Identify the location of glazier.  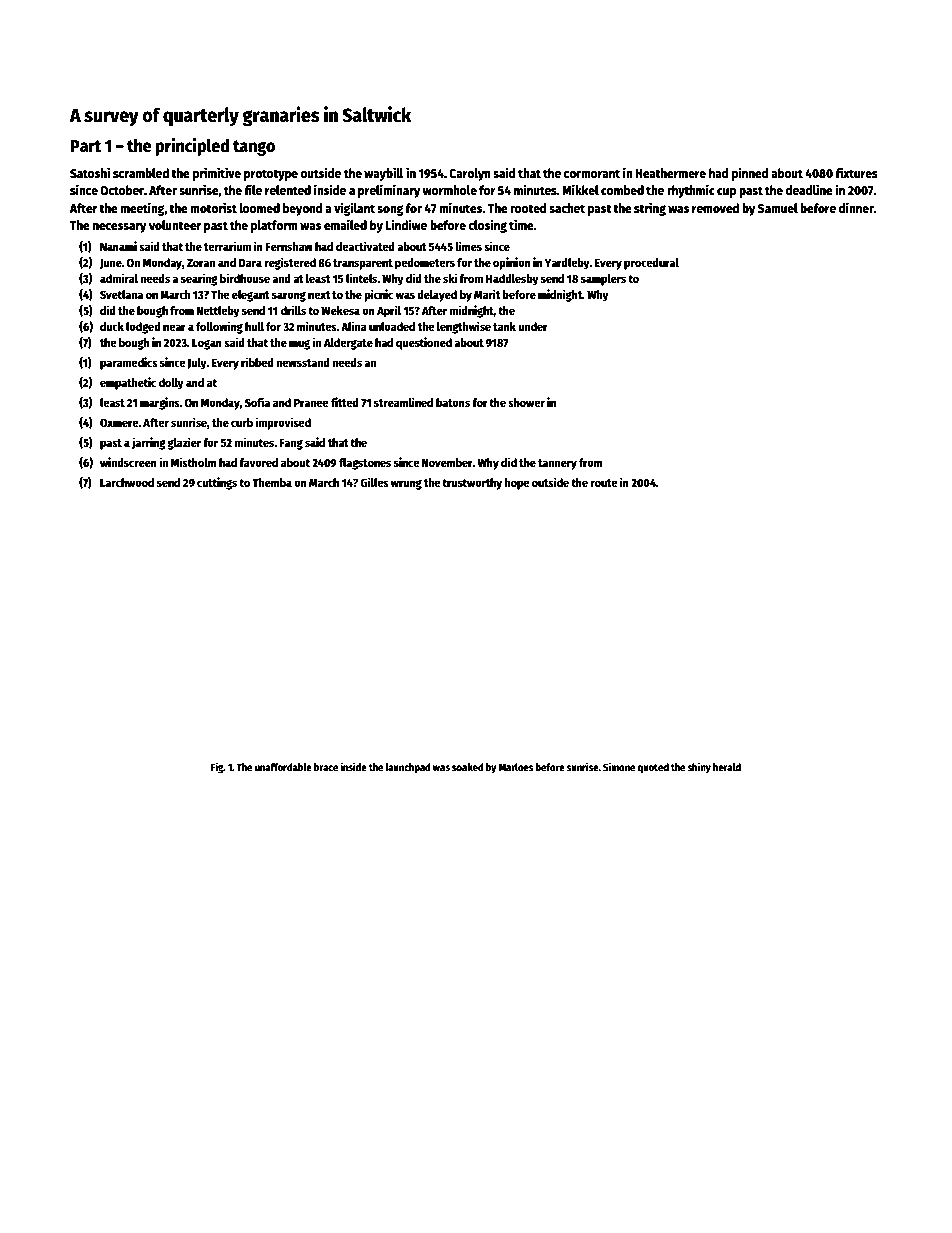
(184, 443).
